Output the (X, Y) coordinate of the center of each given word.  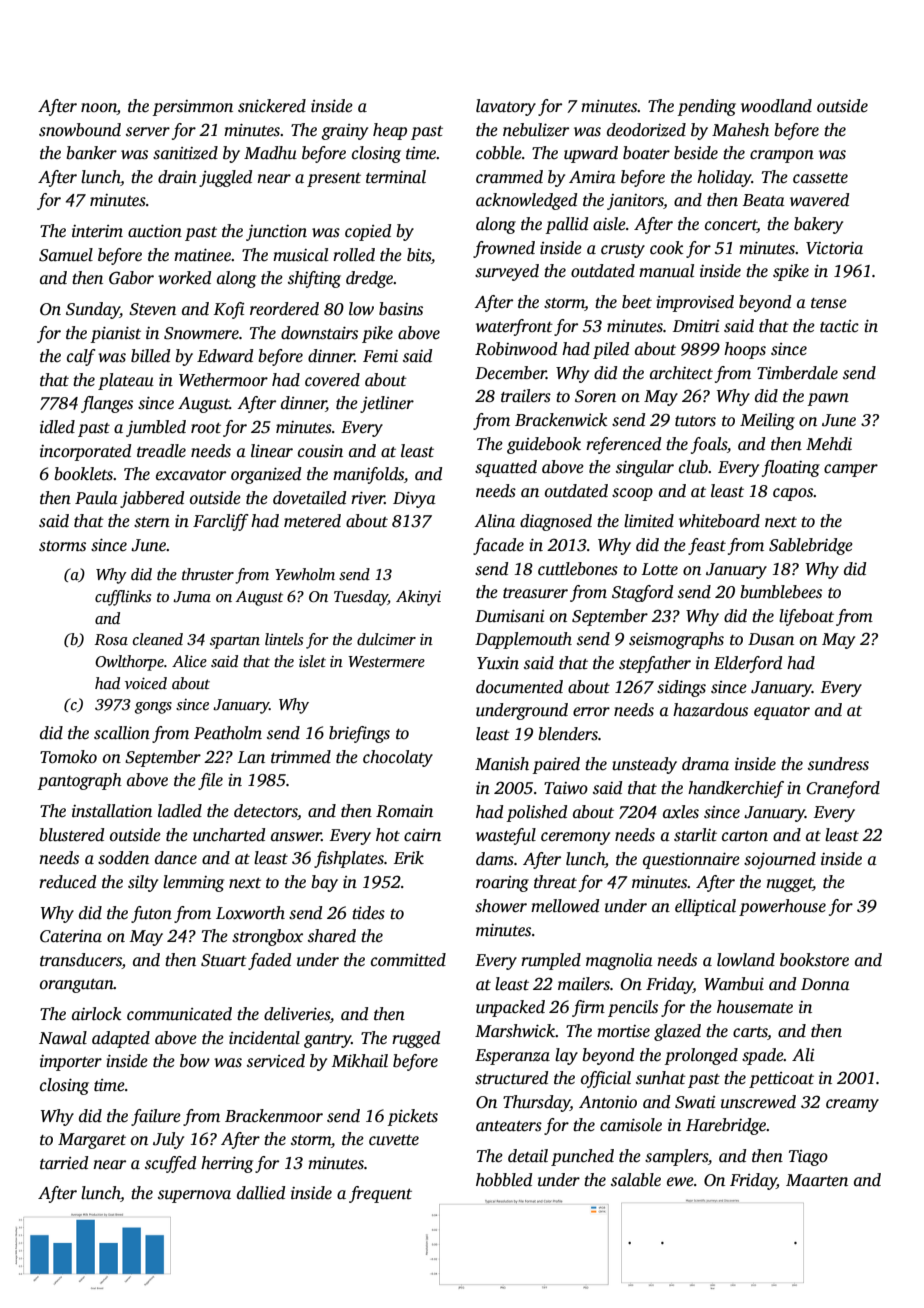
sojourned (780, 860)
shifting (314, 279)
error (591, 712)
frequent (380, 1194)
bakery (818, 225)
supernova (194, 1196)
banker (91, 153)
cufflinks (123, 598)
